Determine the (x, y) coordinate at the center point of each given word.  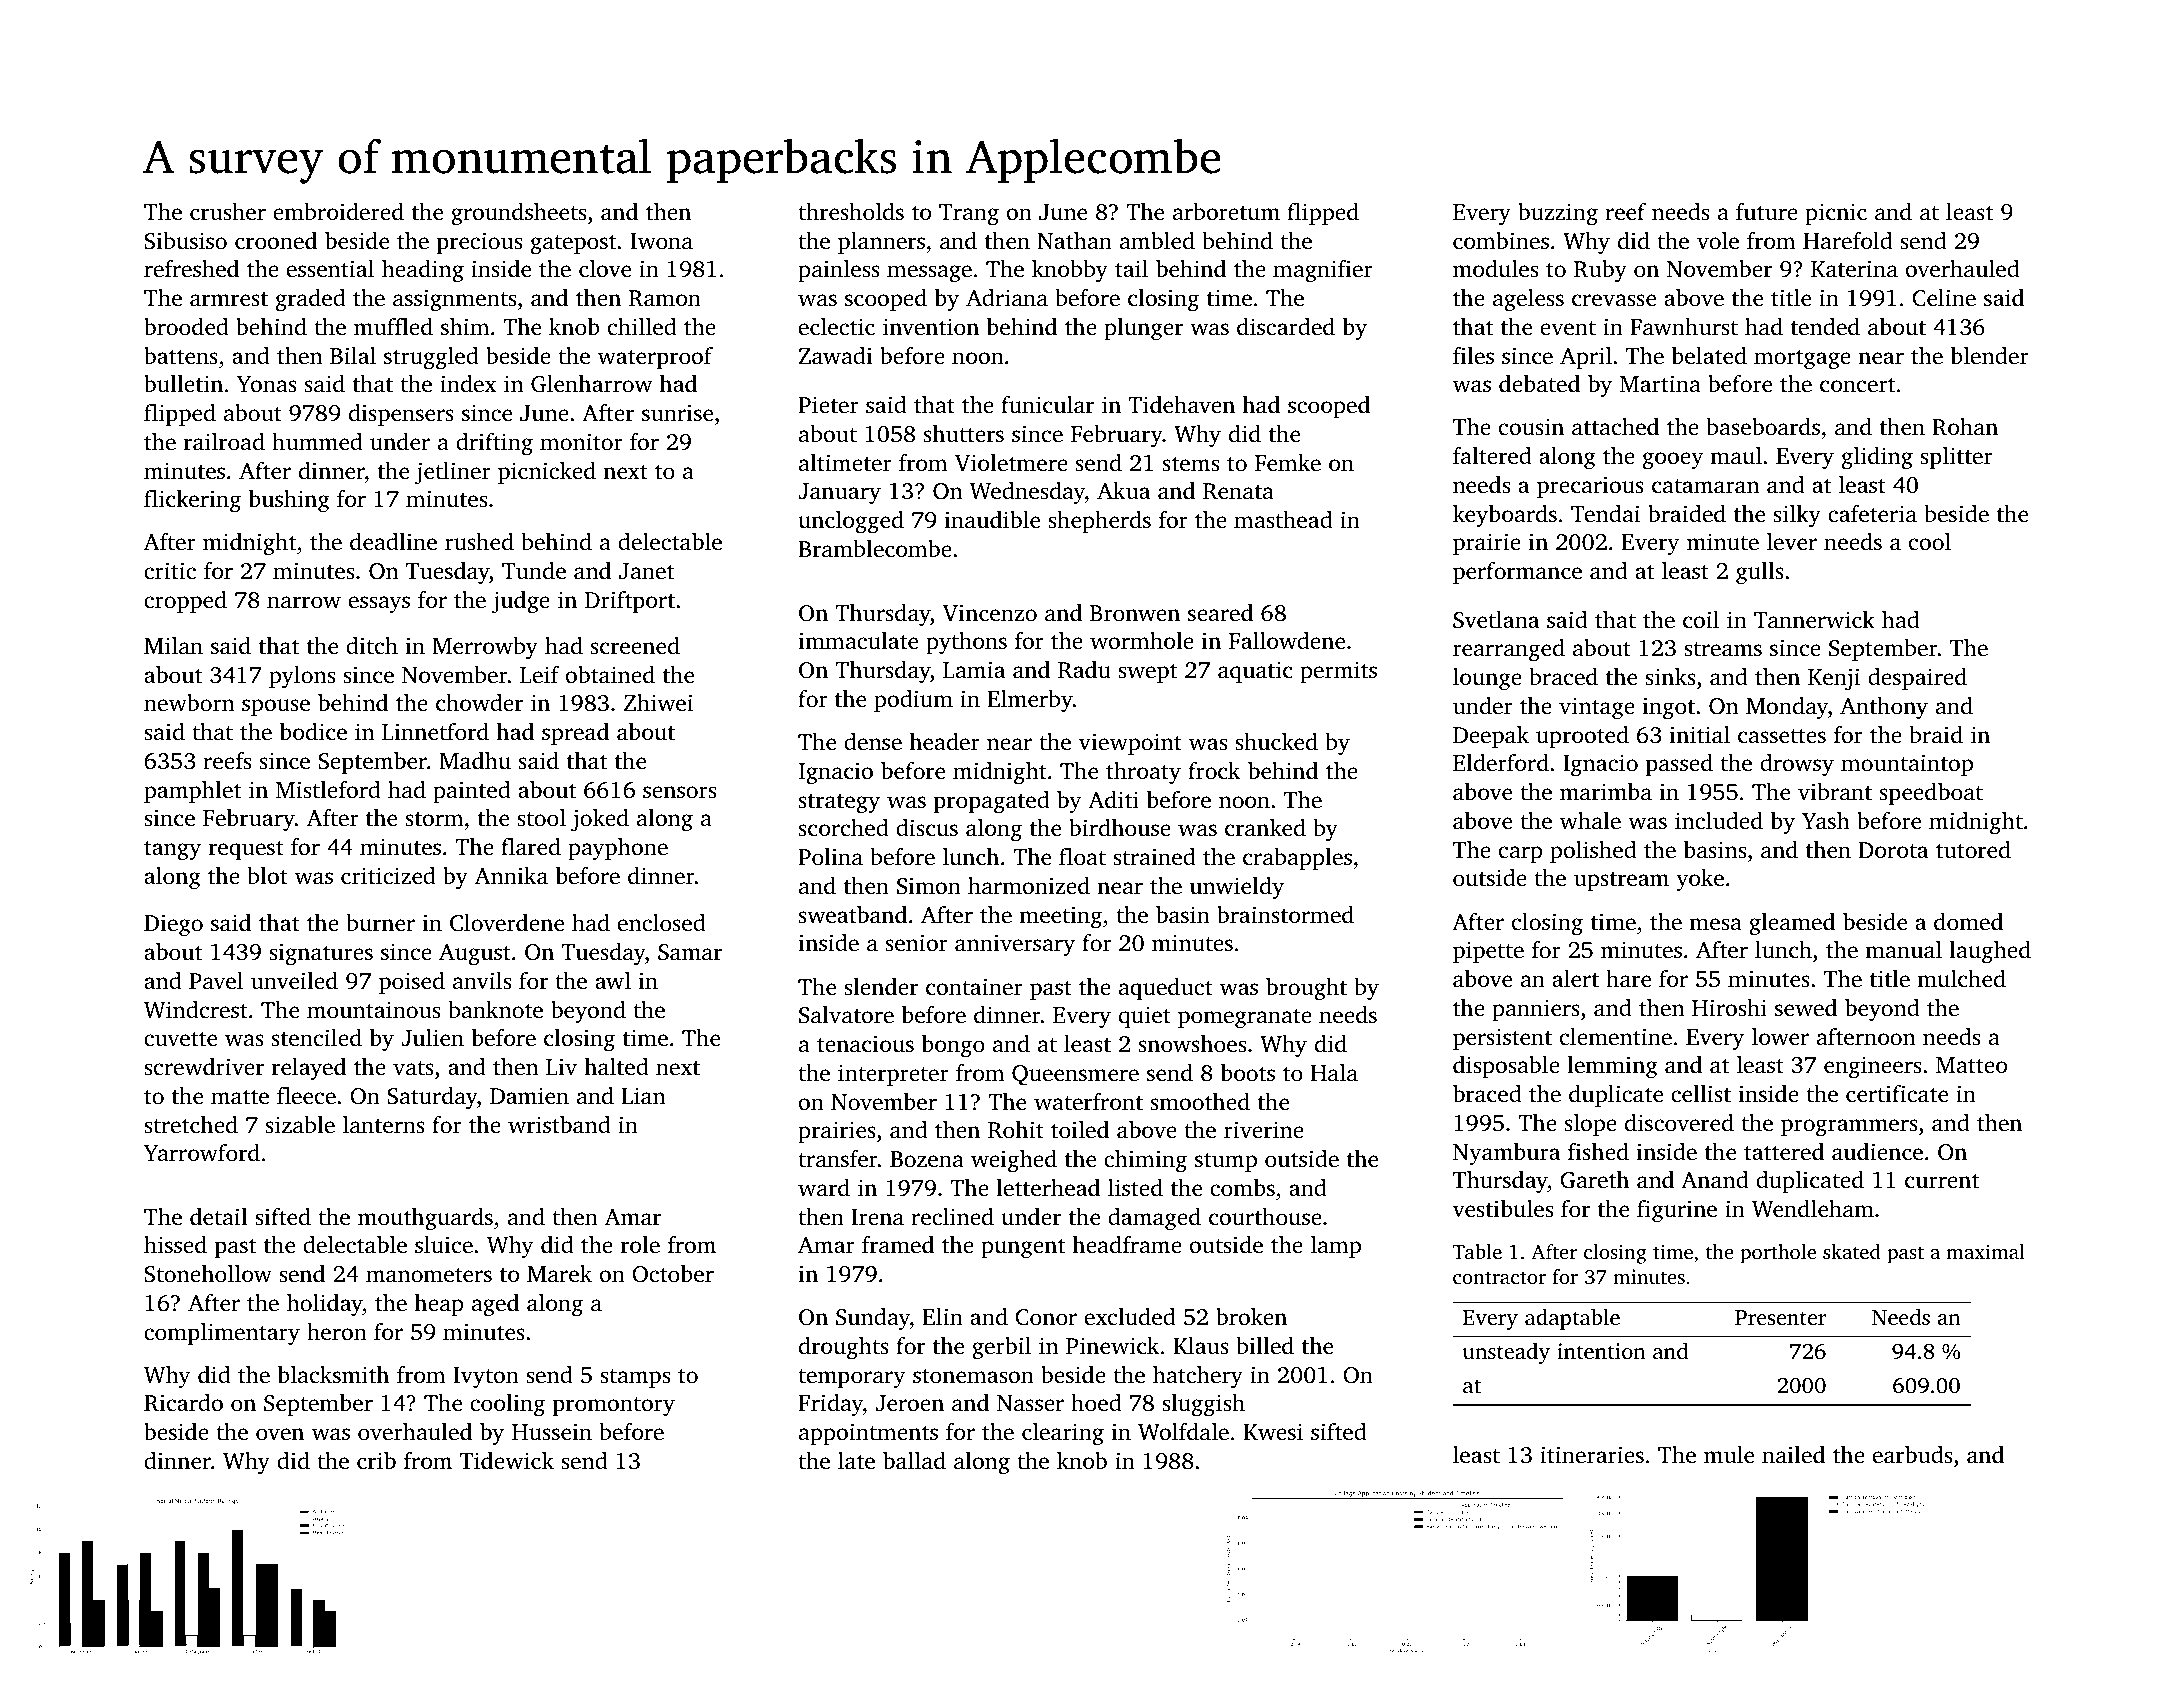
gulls (1760, 573)
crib (376, 1461)
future (1767, 211)
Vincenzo (990, 613)
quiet (1145, 1017)
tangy (172, 851)
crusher (228, 212)
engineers (1872, 1067)
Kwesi (1273, 1431)
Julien (432, 1038)
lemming (1612, 1067)
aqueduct (1166, 989)
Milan (173, 645)
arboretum (1226, 212)
